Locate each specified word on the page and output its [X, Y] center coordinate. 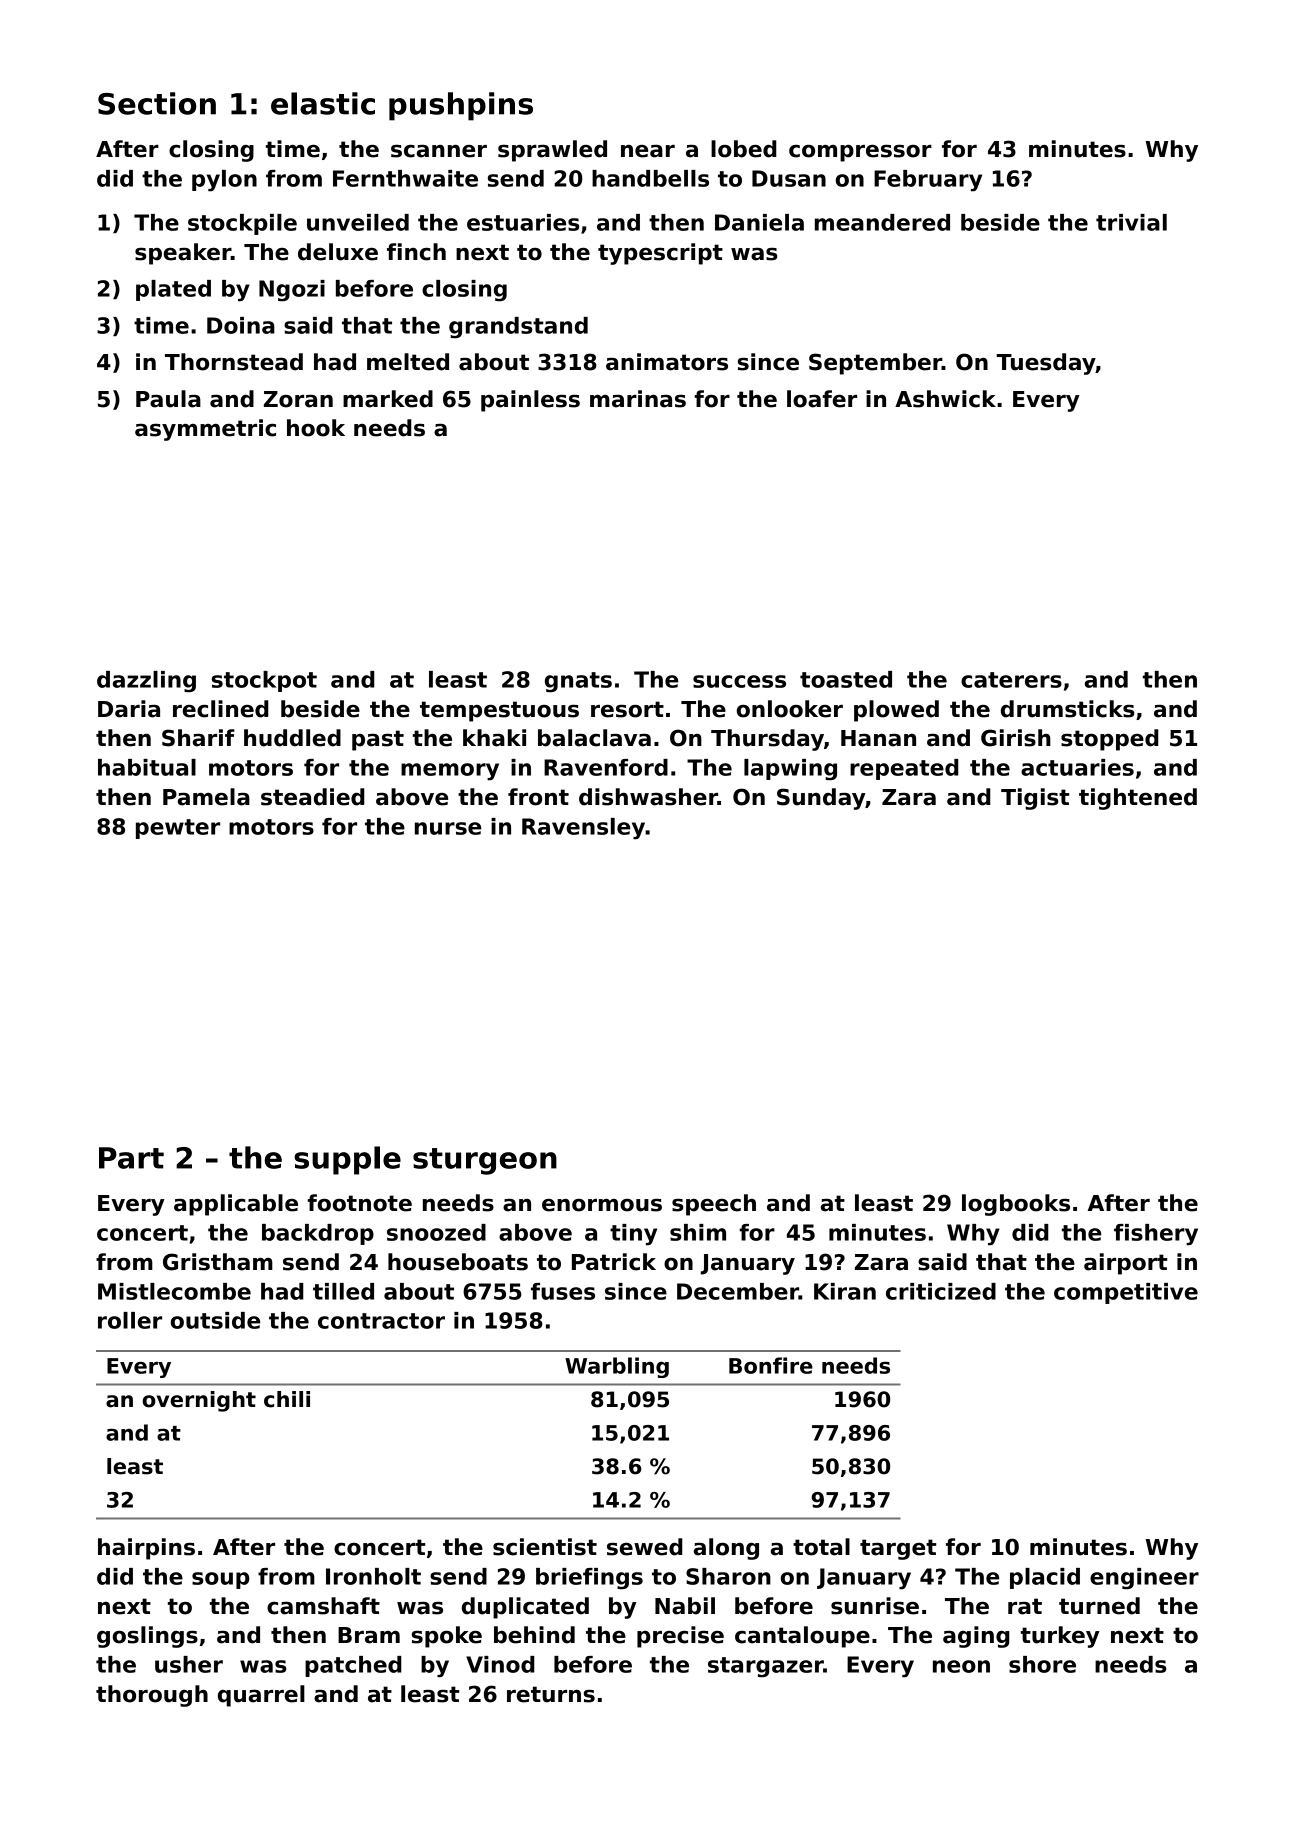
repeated [904, 769]
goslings [147, 1637]
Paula [168, 399]
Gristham [218, 1262]
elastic [323, 103]
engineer [1144, 1579]
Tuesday [1046, 364]
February [928, 181]
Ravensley [583, 829]
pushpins [461, 106]
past [378, 740]
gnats [578, 682]
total [821, 1547]
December [738, 1291]
